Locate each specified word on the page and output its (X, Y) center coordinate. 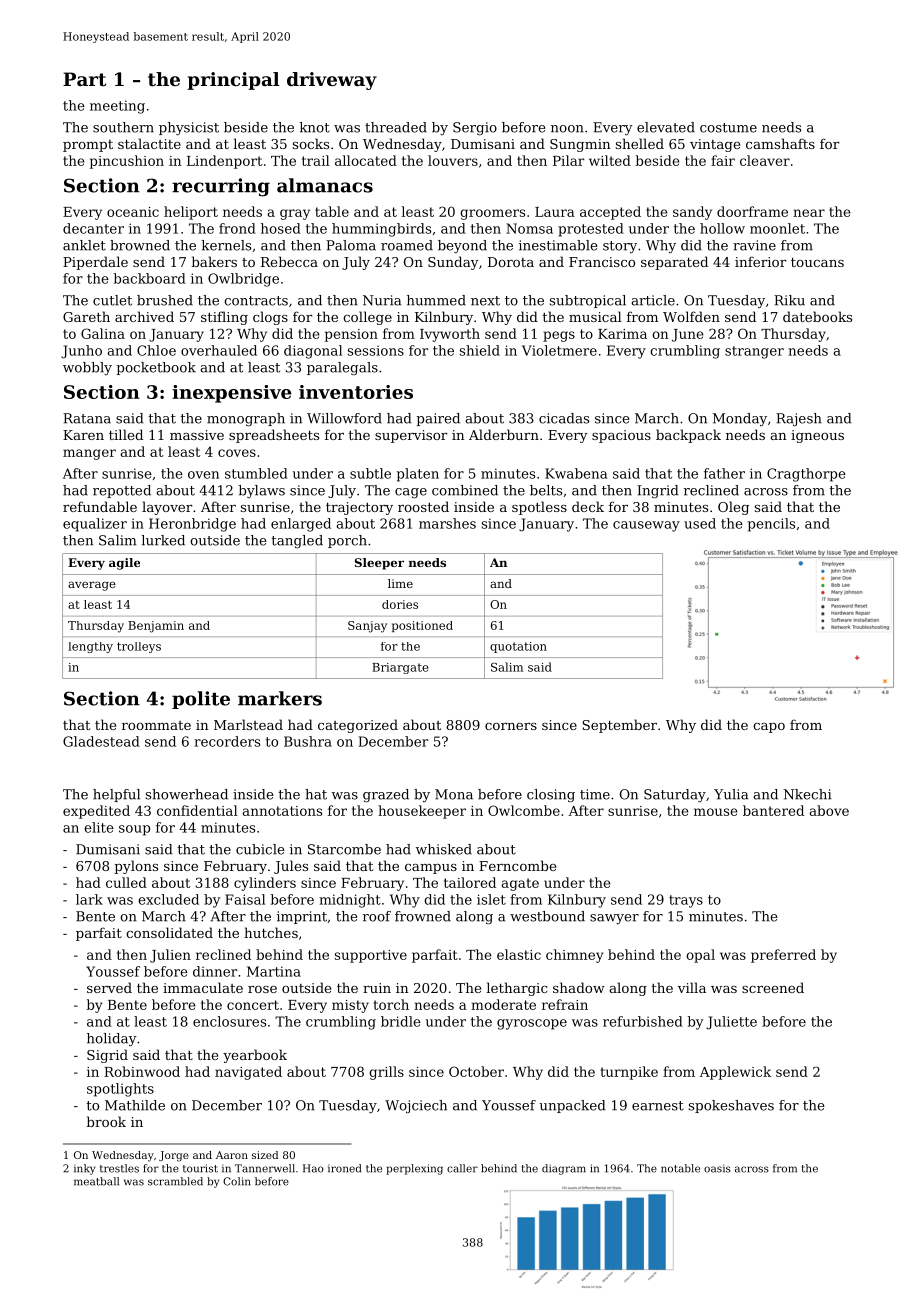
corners (511, 726)
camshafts (780, 143)
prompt (88, 146)
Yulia (731, 794)
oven (203, 475)
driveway (332, 81)
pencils (771, 525)
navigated (248, 1073)
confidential (197, 810)
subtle (370, 473)
